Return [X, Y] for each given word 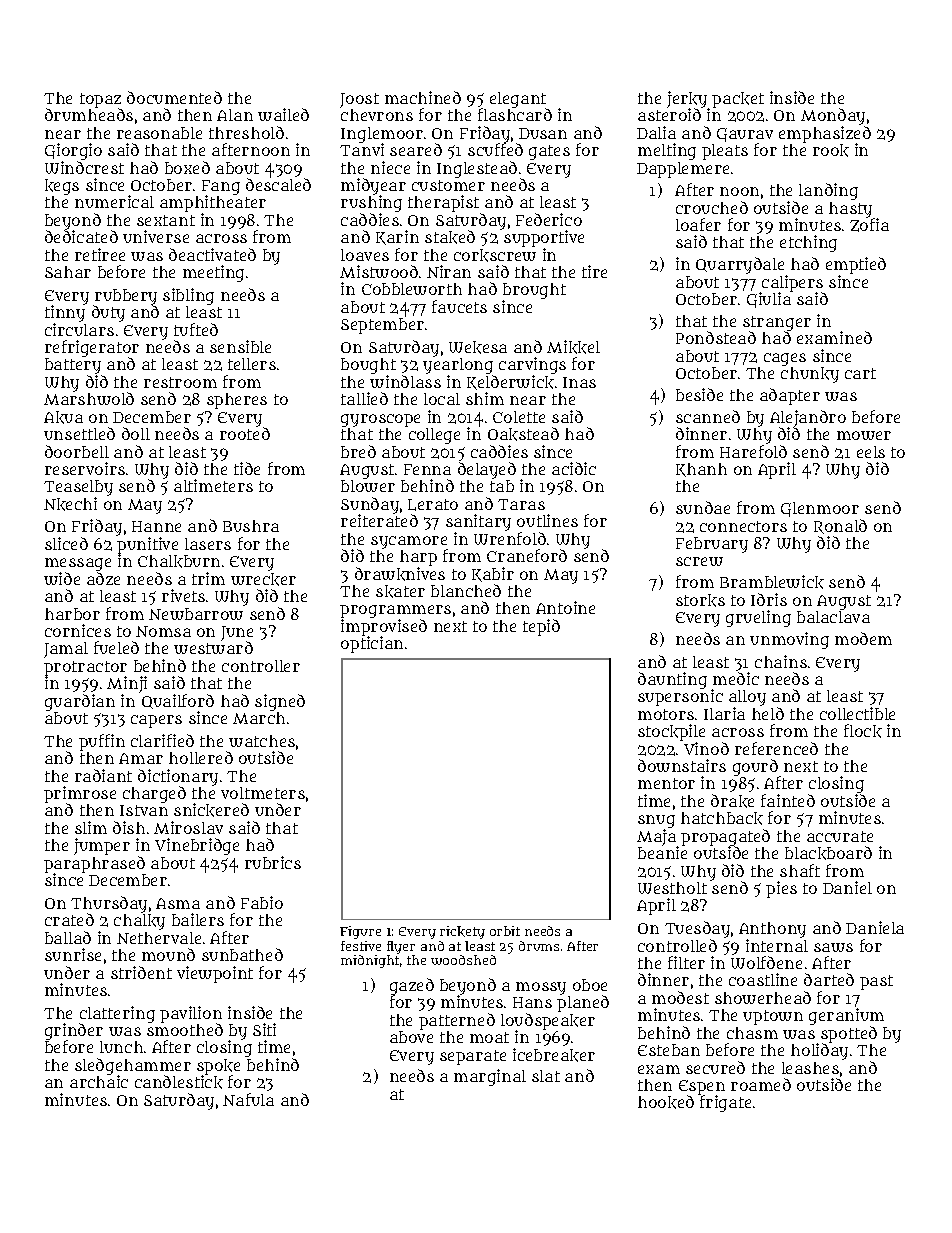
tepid [541, 627]
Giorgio [73, 151]
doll [136, 433]
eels [871, 452]
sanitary [478, 522]
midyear [373, 187]
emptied [856, 265]
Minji [127, 684]
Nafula [248, 1099]
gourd [756, 768]
